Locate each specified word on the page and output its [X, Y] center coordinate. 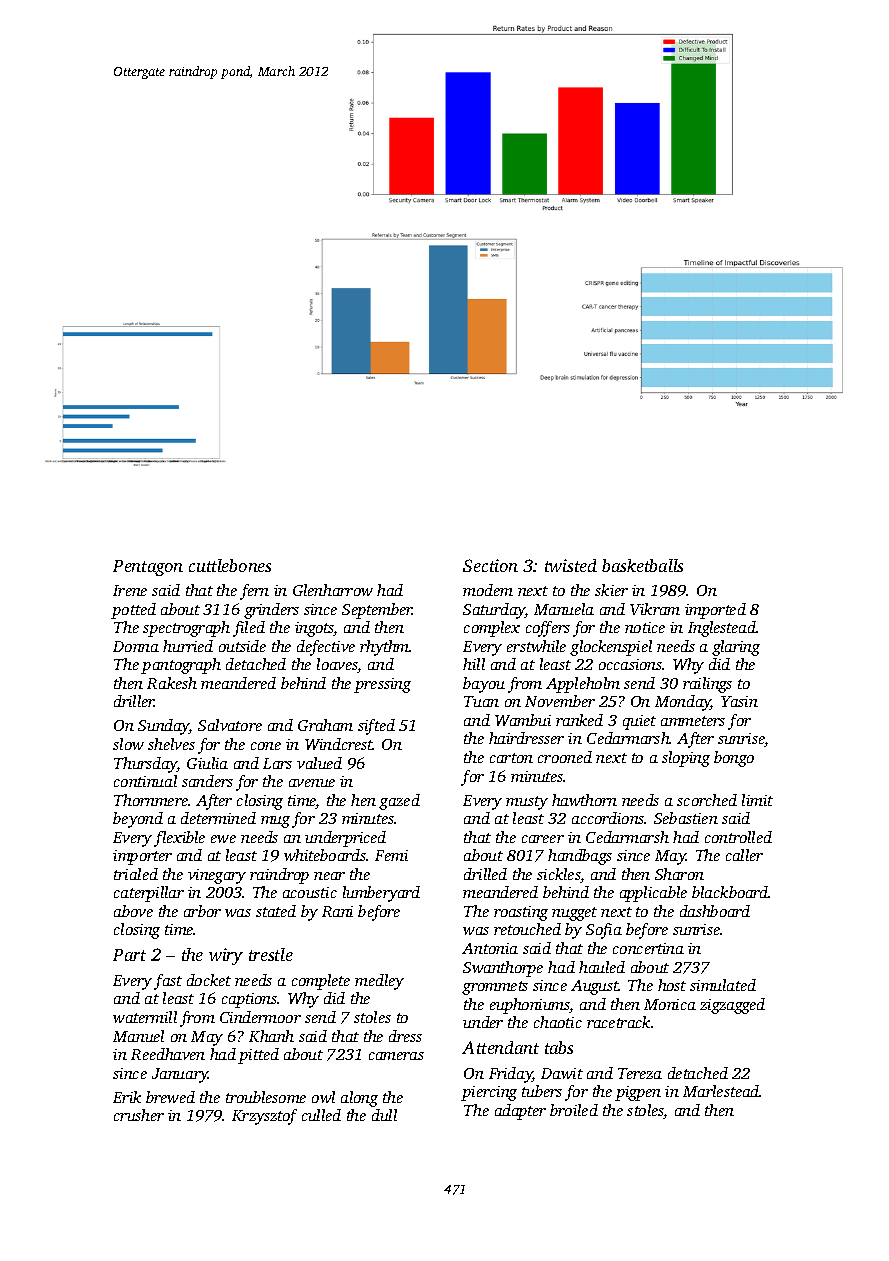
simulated [723, 985]
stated [276, 911]
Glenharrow [333, 590]
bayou [484, 685]
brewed [170, 1097]
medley [379, 982]
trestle [271, 954]
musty [527, 803]
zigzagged [732, 1006]
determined [218, 818]
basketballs [642, 565]
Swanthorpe [503, 969]
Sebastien [686, 818]
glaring [736, 648]
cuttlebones [230, 565]
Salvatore [230, 725]
